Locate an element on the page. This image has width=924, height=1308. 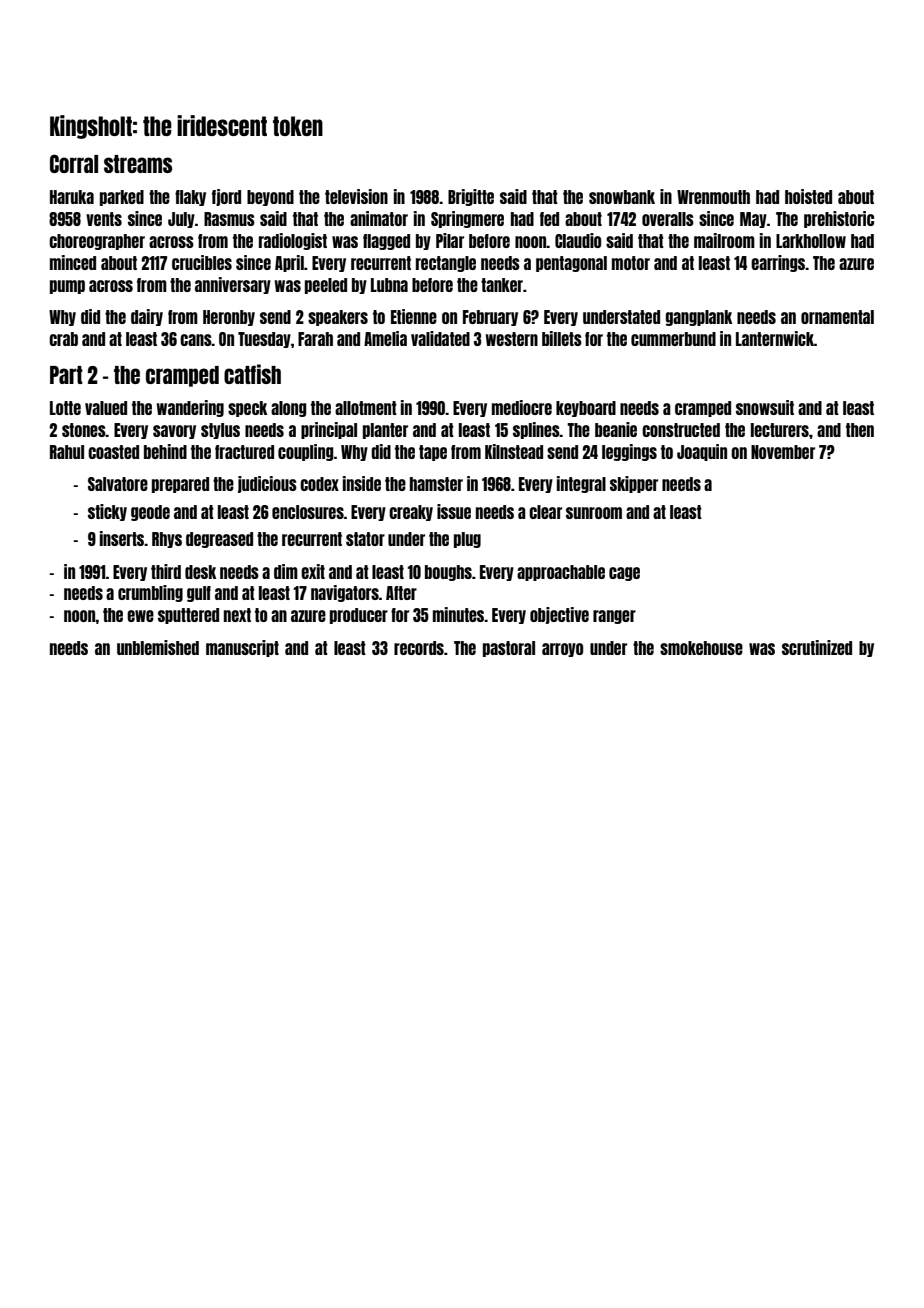
Brigitte is located at coordinates (471, 197).
